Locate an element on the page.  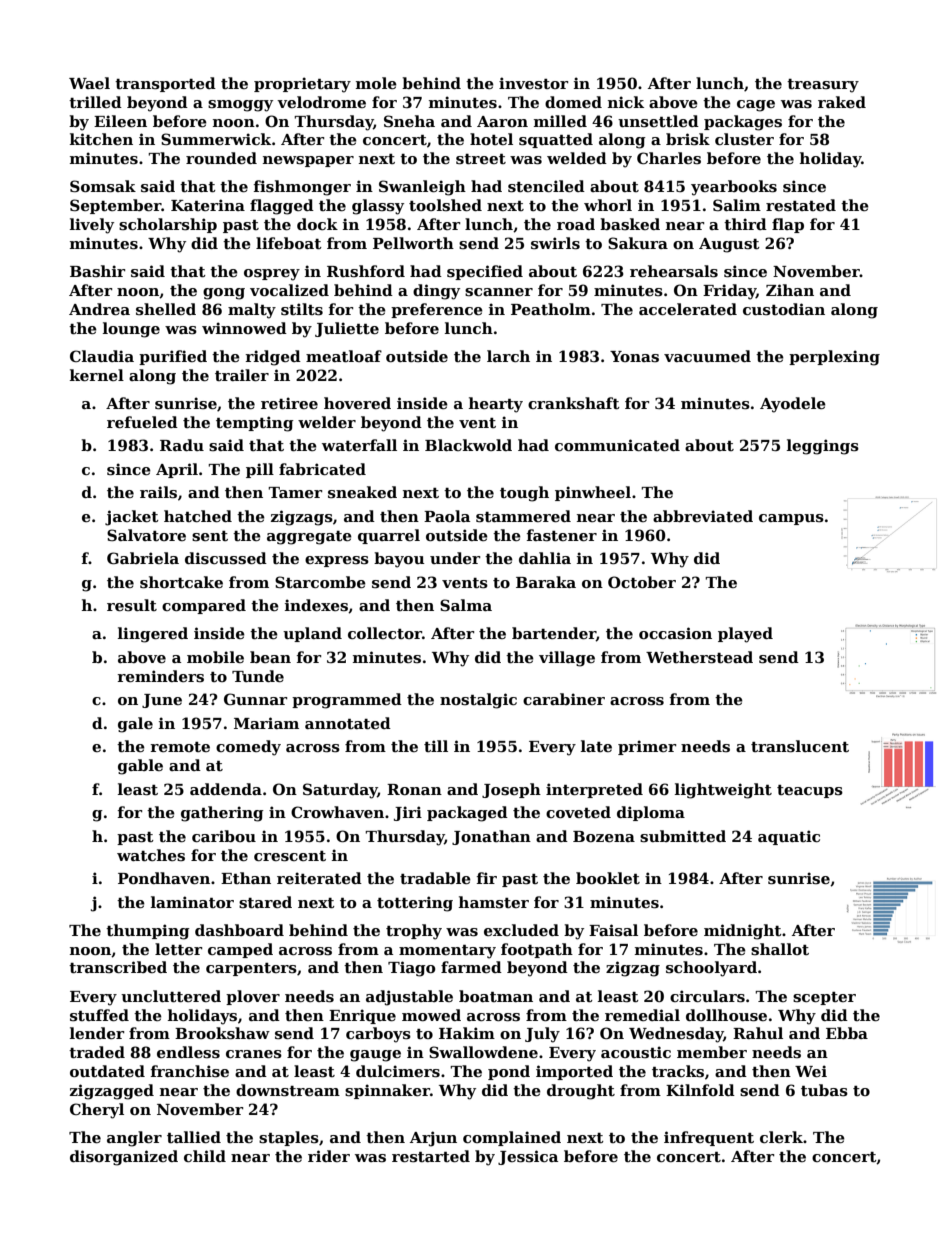
Sneha is located at coordinates (409, 121).
